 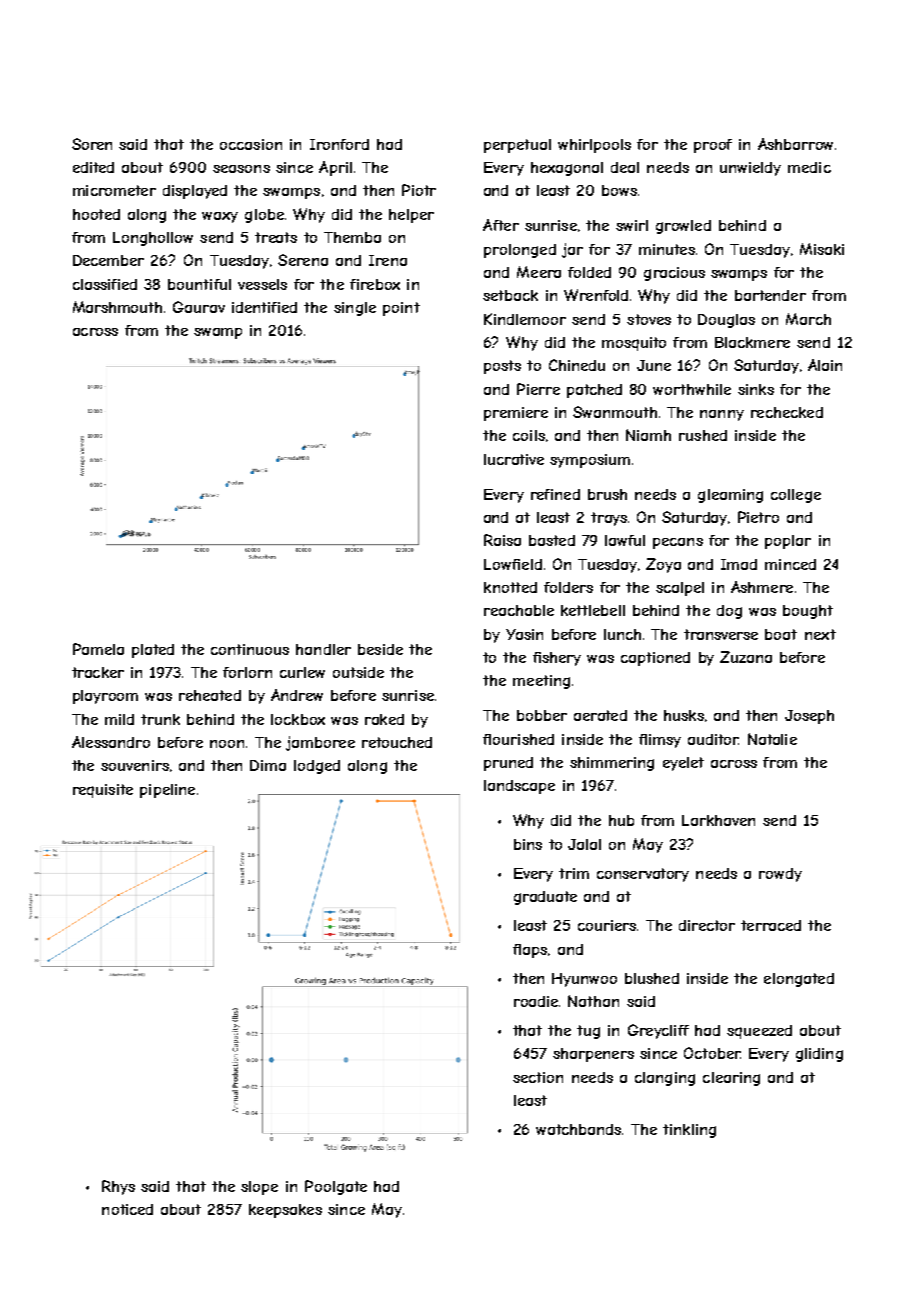 I want to click on prolonged, so click(x=520, y=251).
